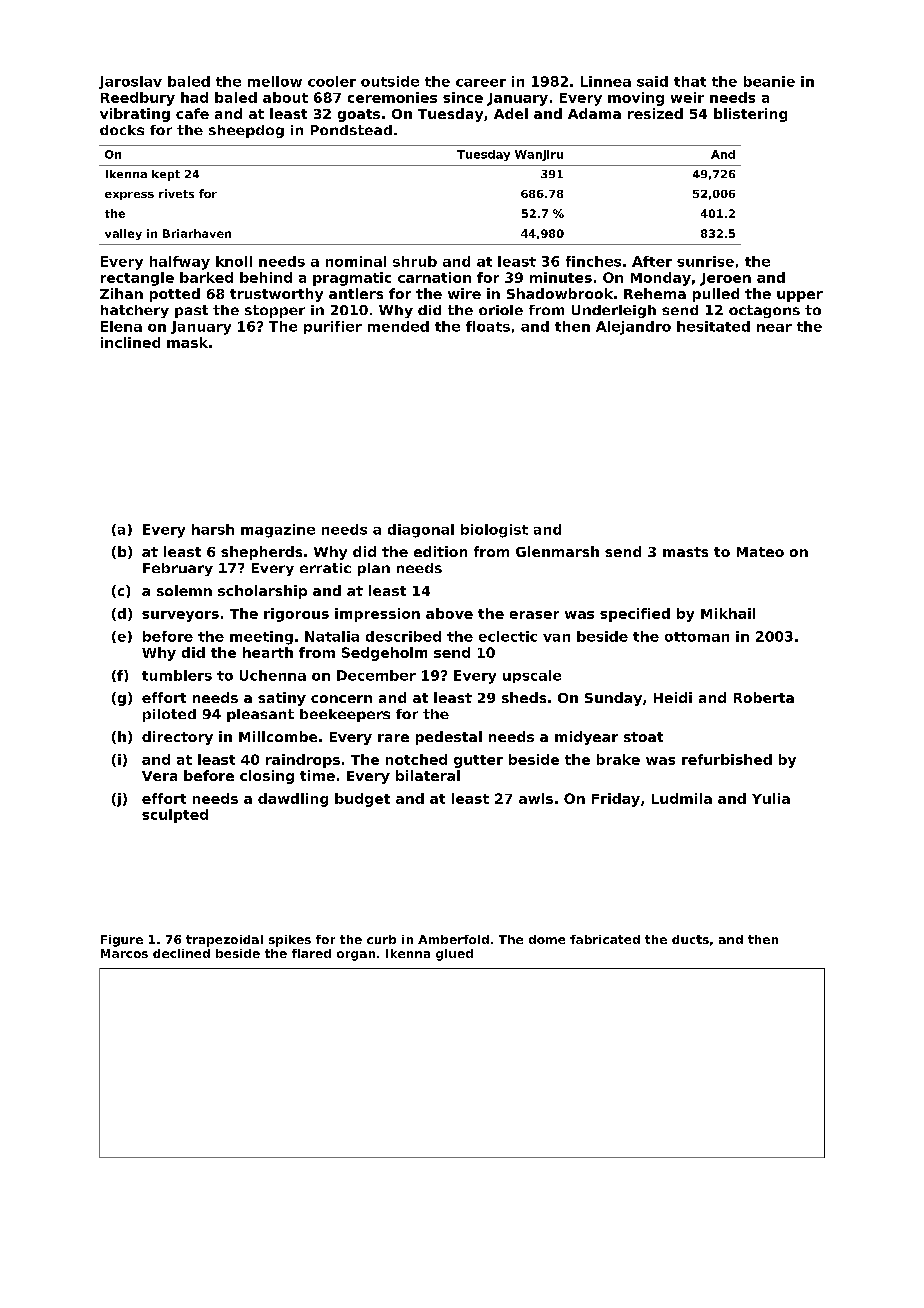 The width and height of the image is (924, 1308). Describe the element at coordinates (180, 616) in the image. I see `surveyors` at that location.
